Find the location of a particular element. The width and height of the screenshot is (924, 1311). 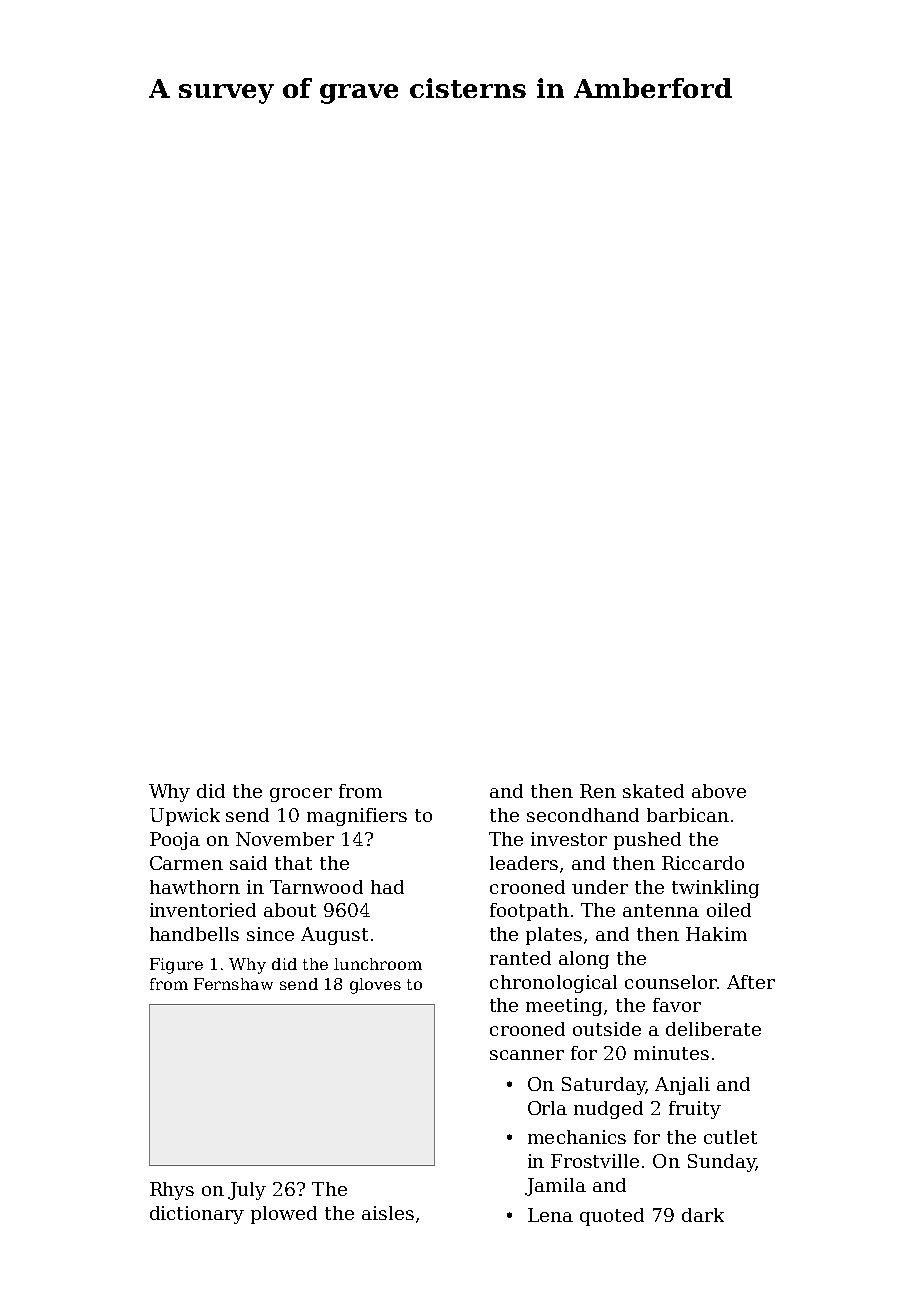

above is located at coordinates (719, 791).
